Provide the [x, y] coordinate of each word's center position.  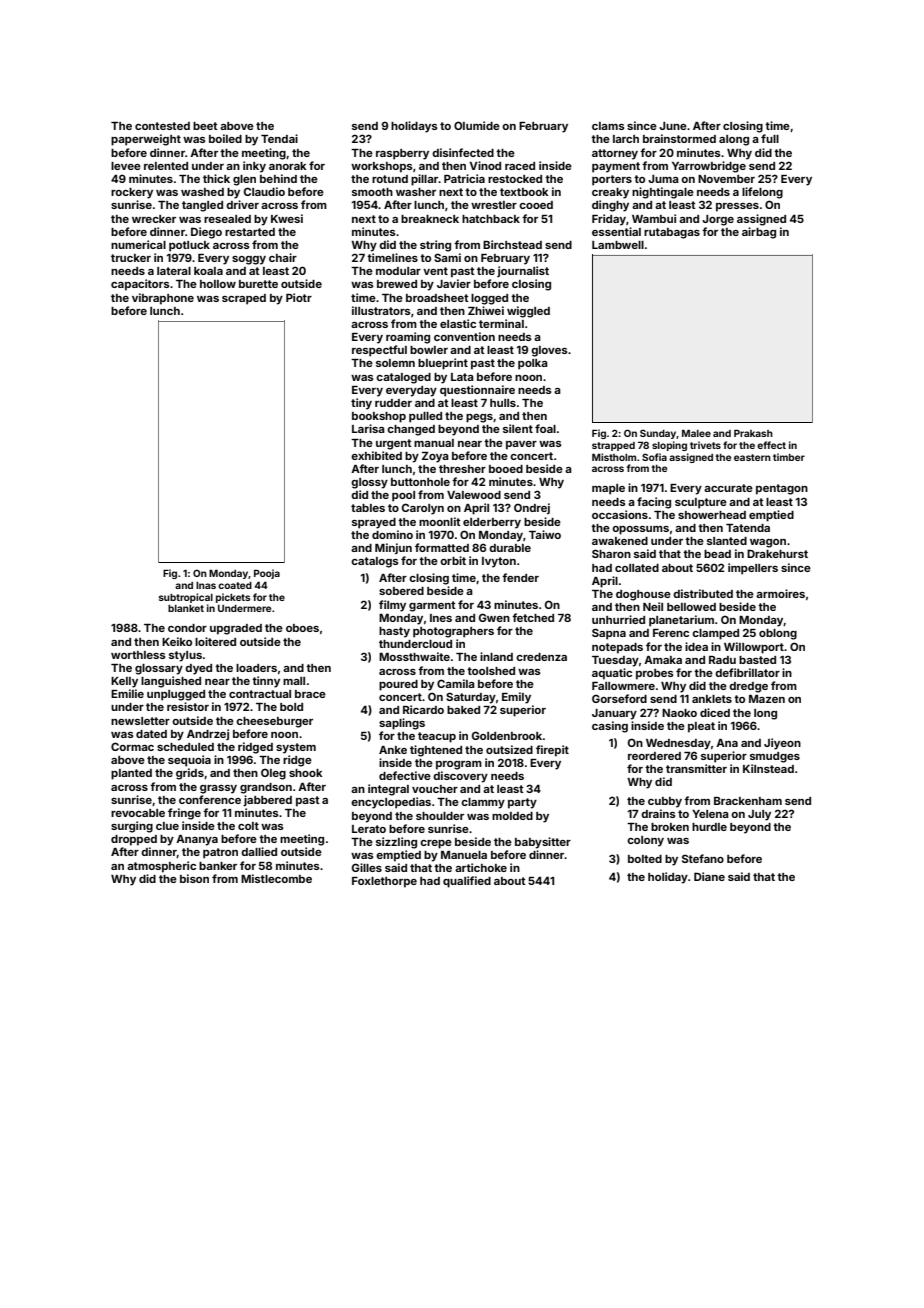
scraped [244, 299]
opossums [640, 530]
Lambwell [618, 245]
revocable [138, 813]
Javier [454, 283]
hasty [394, 632]
